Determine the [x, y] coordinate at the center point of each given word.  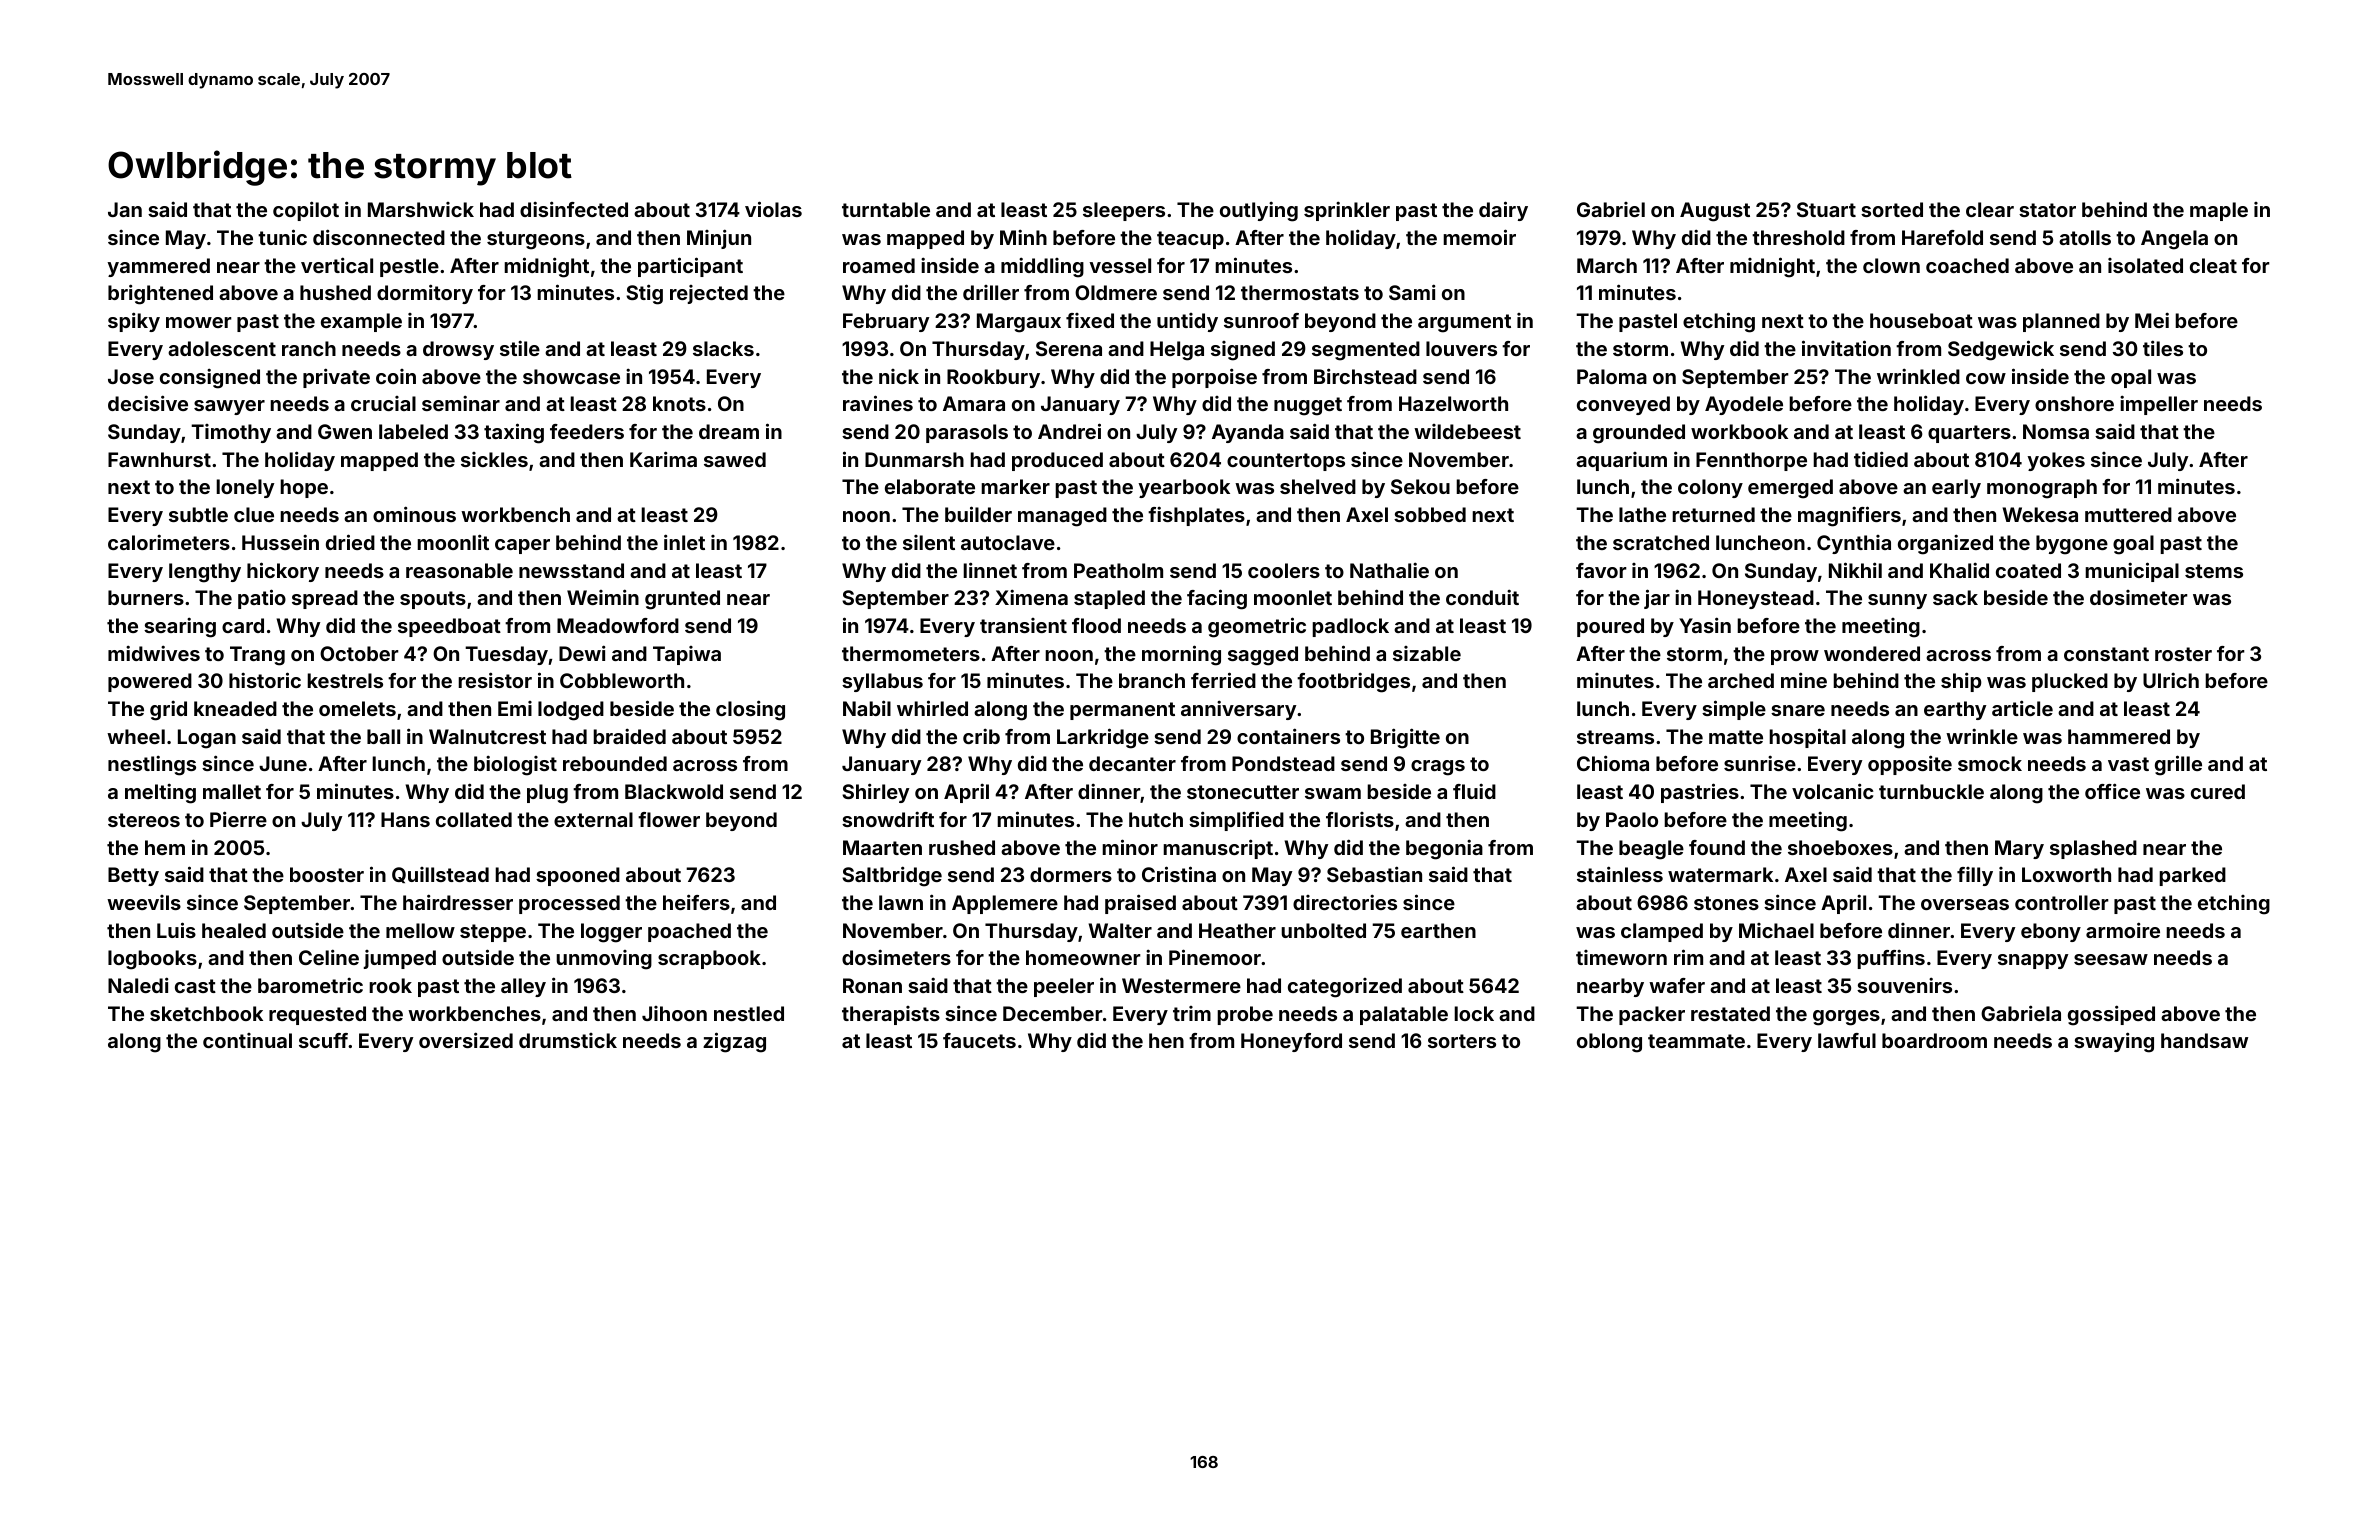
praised [1140, 904]
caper [522, 546]
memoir [1479, 237]
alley [523, 987]
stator [2047, 210]
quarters [1969, 434]
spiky [134, 322]
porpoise [1214, 378]
